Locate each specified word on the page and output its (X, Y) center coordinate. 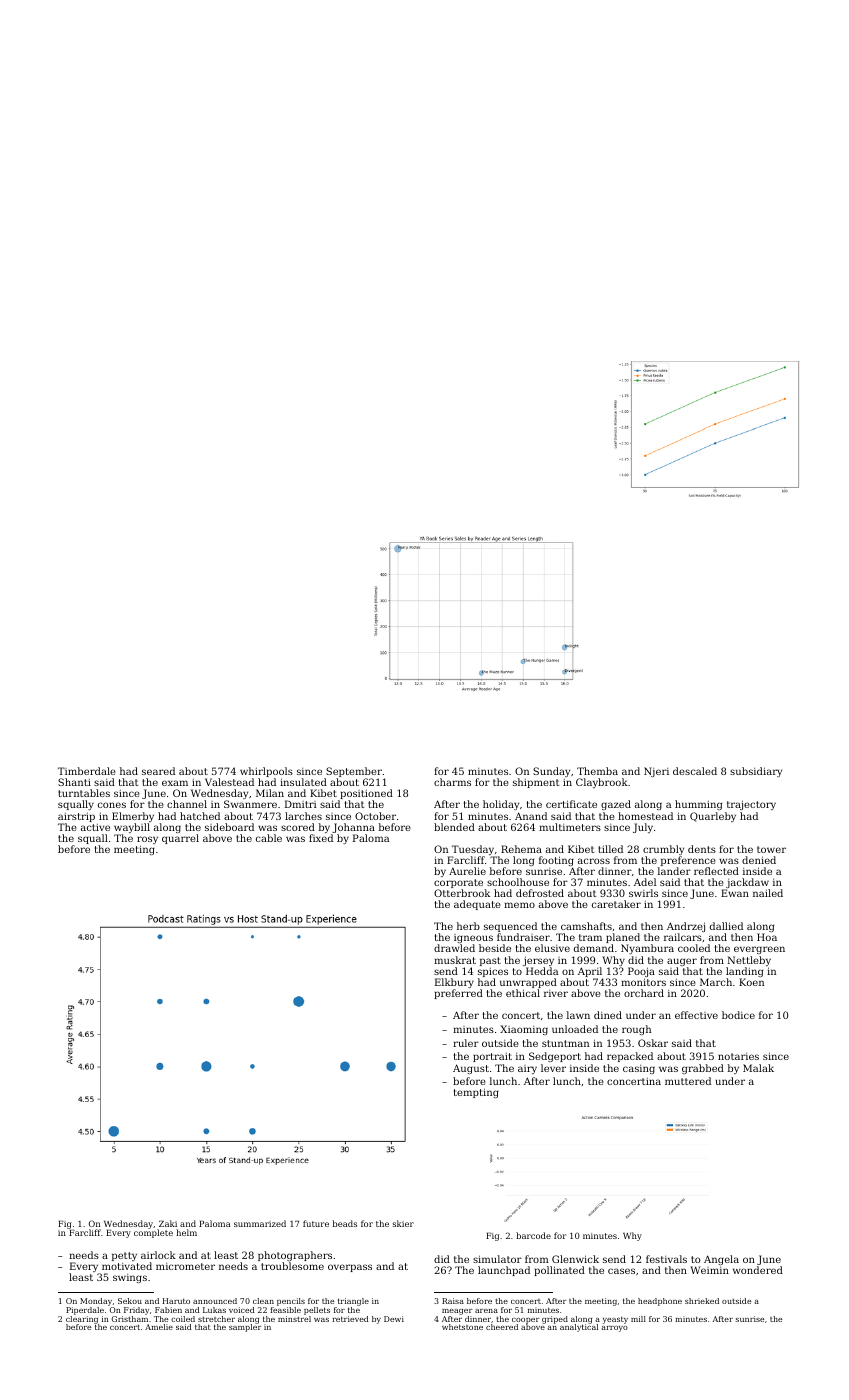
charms (452, 782)
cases (621, 1271)
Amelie (159, 1327)
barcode (533, 1235)
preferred (458, 994)
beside (495, 948)
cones (112, 805)
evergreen (759, 950)
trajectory (751, 805)
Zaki (168, 1223)
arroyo (614, 1329)
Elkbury (454, 983)
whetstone (462, 1327)
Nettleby (749, 961)
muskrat (455, 960)
